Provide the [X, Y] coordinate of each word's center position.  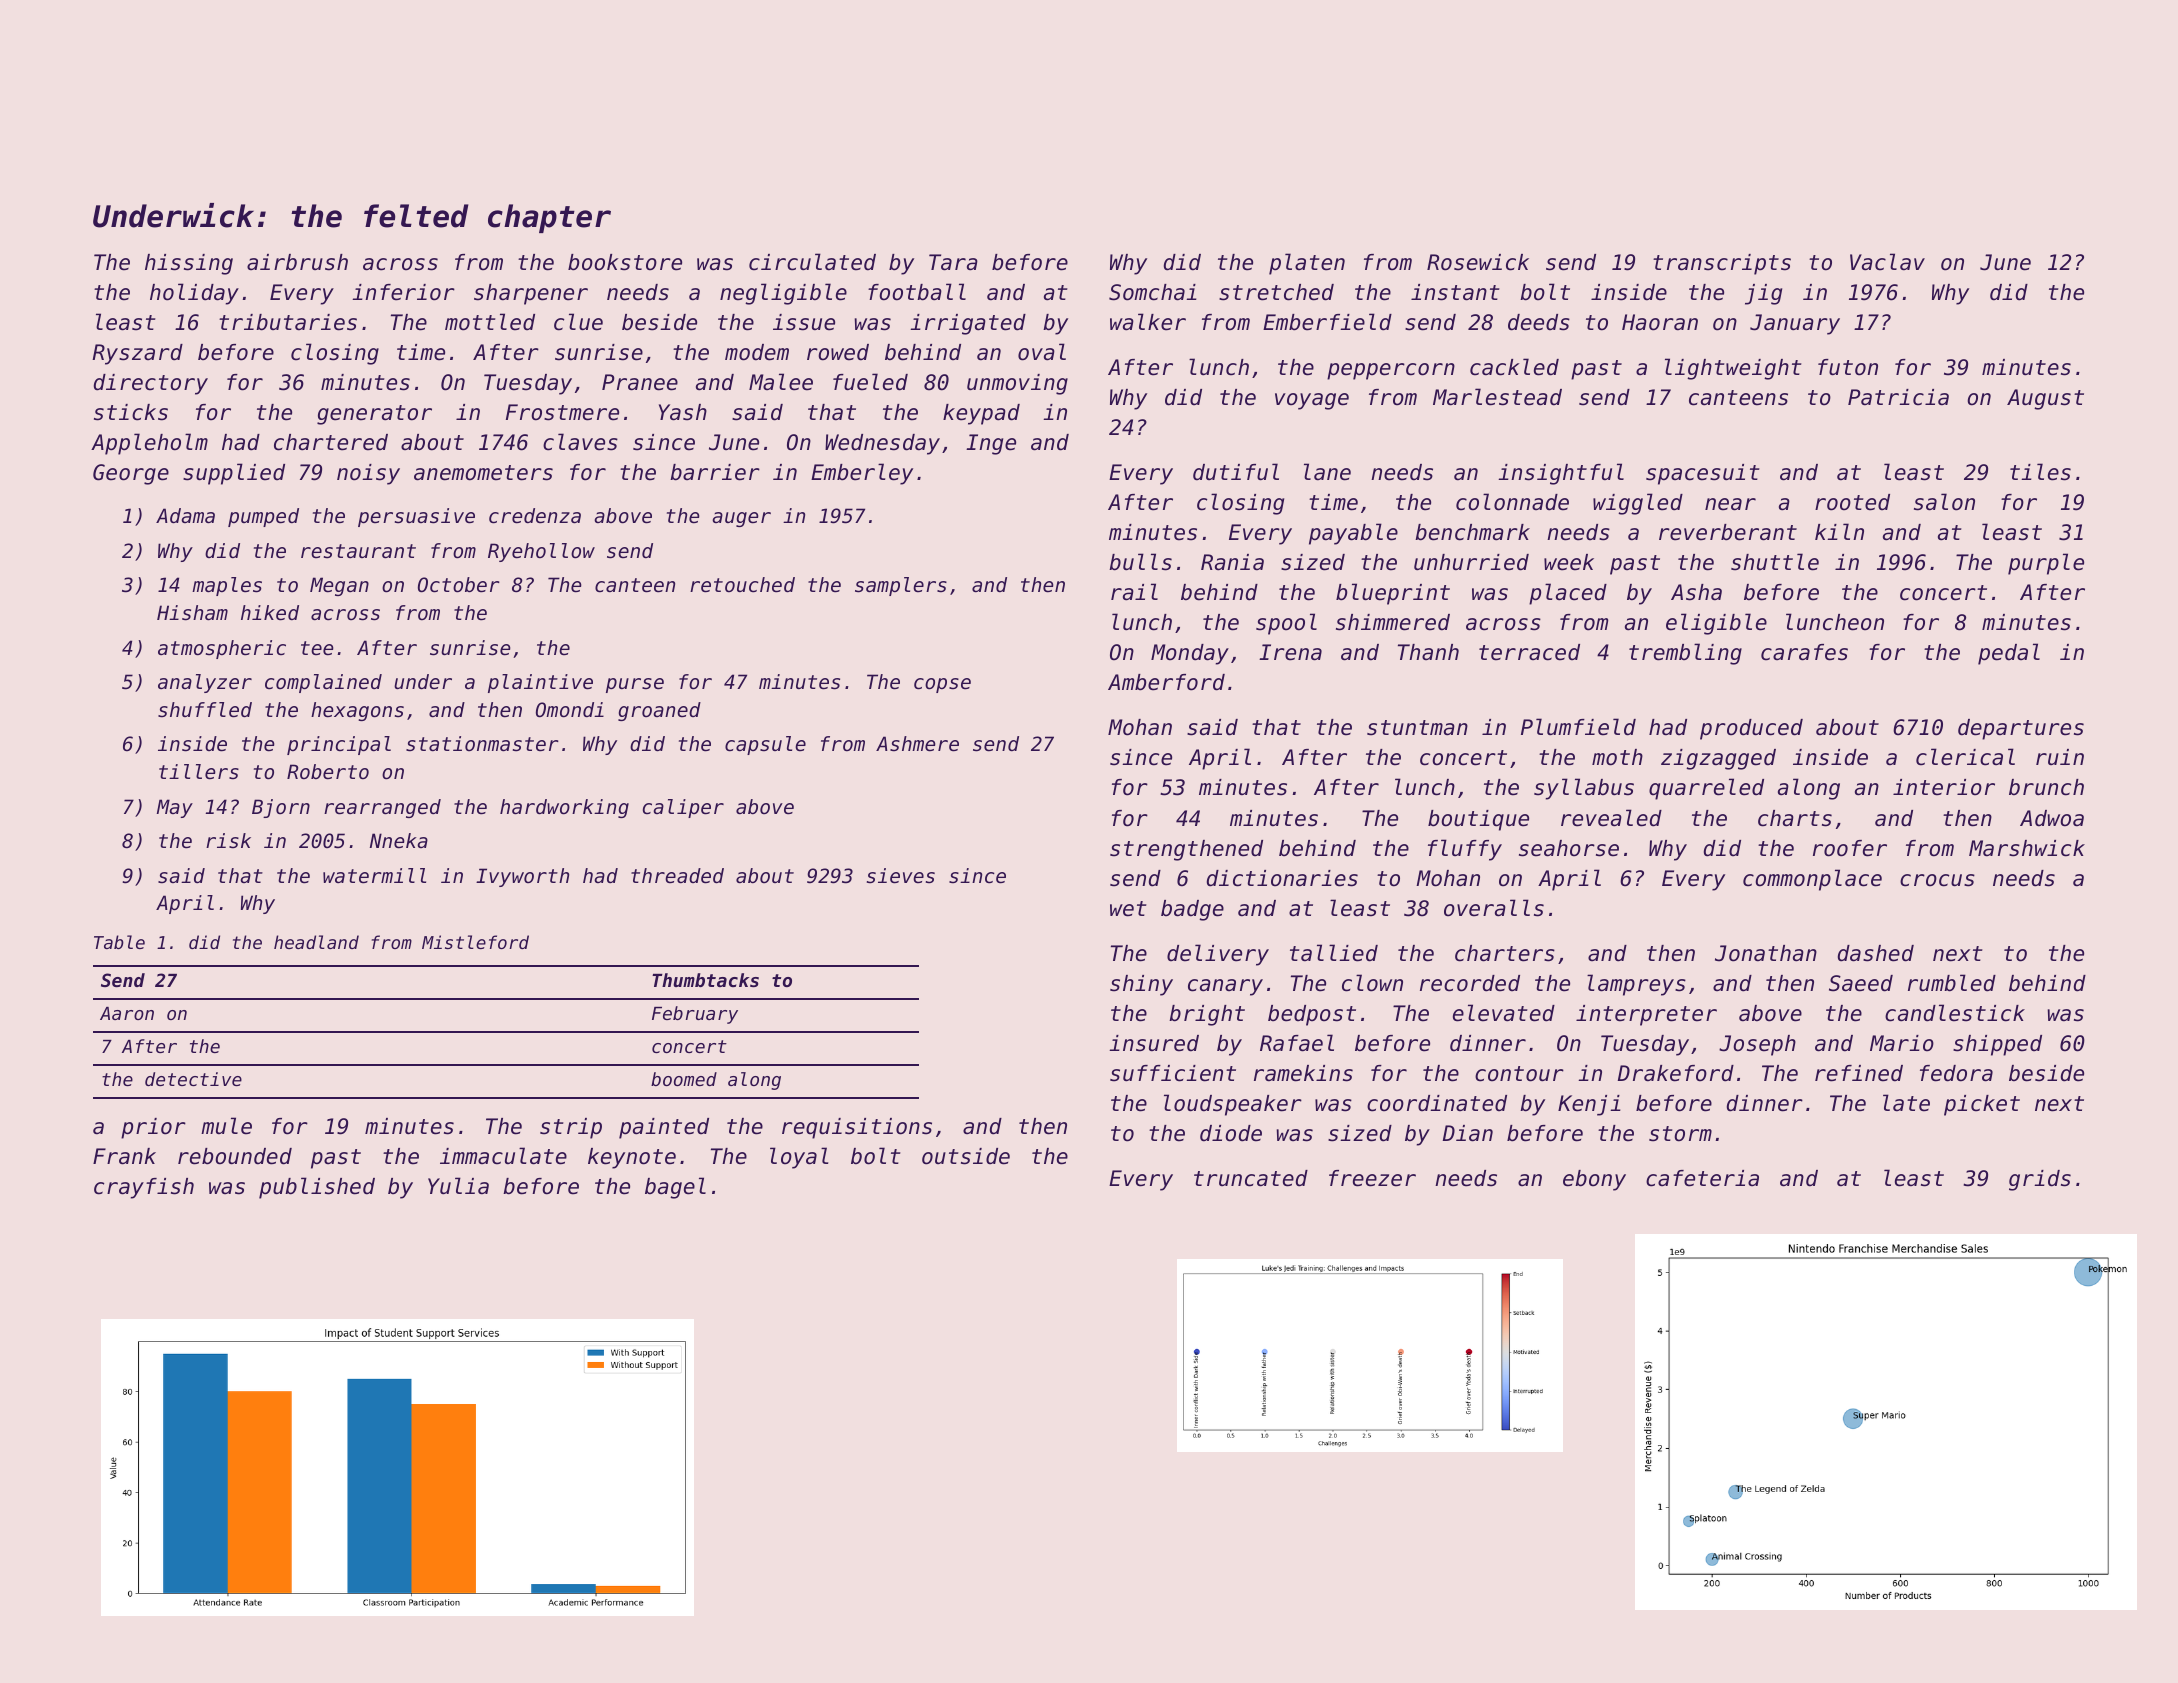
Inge [991, 444]
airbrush [297, 262]
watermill [374, 876]
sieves [901, 876]
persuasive [416, 517]
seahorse [1569, 848]
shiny [1141, 985]
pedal [2009, 654]
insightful [1561, 474]
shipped [1997, 1045]
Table [119, 942]
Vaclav [1887, 262]
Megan [339, 586]
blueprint [1393, 594]
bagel [675, 1188]
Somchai [1153, 292]
